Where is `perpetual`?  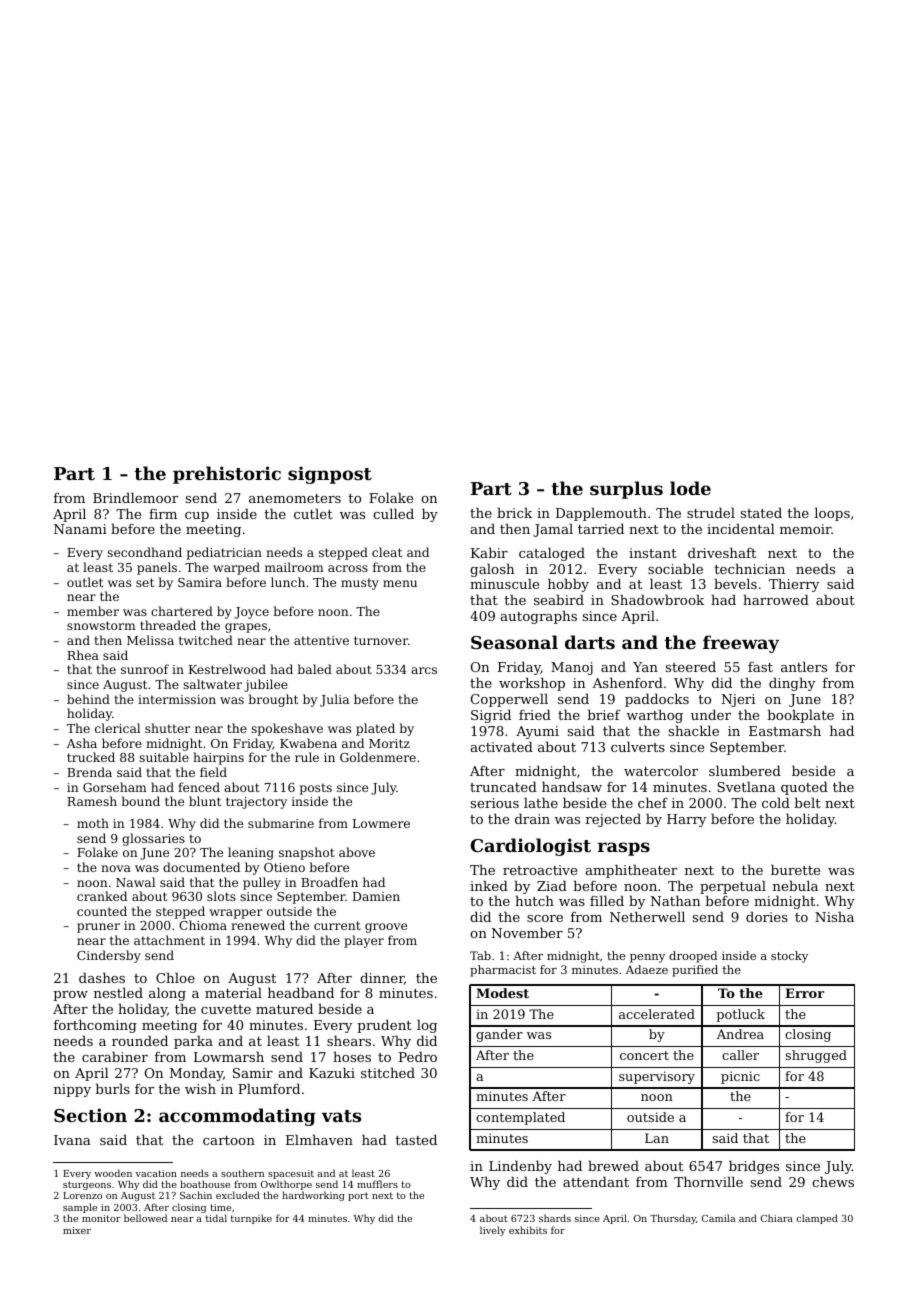 perpetual is located at coordinates (733, 887).
